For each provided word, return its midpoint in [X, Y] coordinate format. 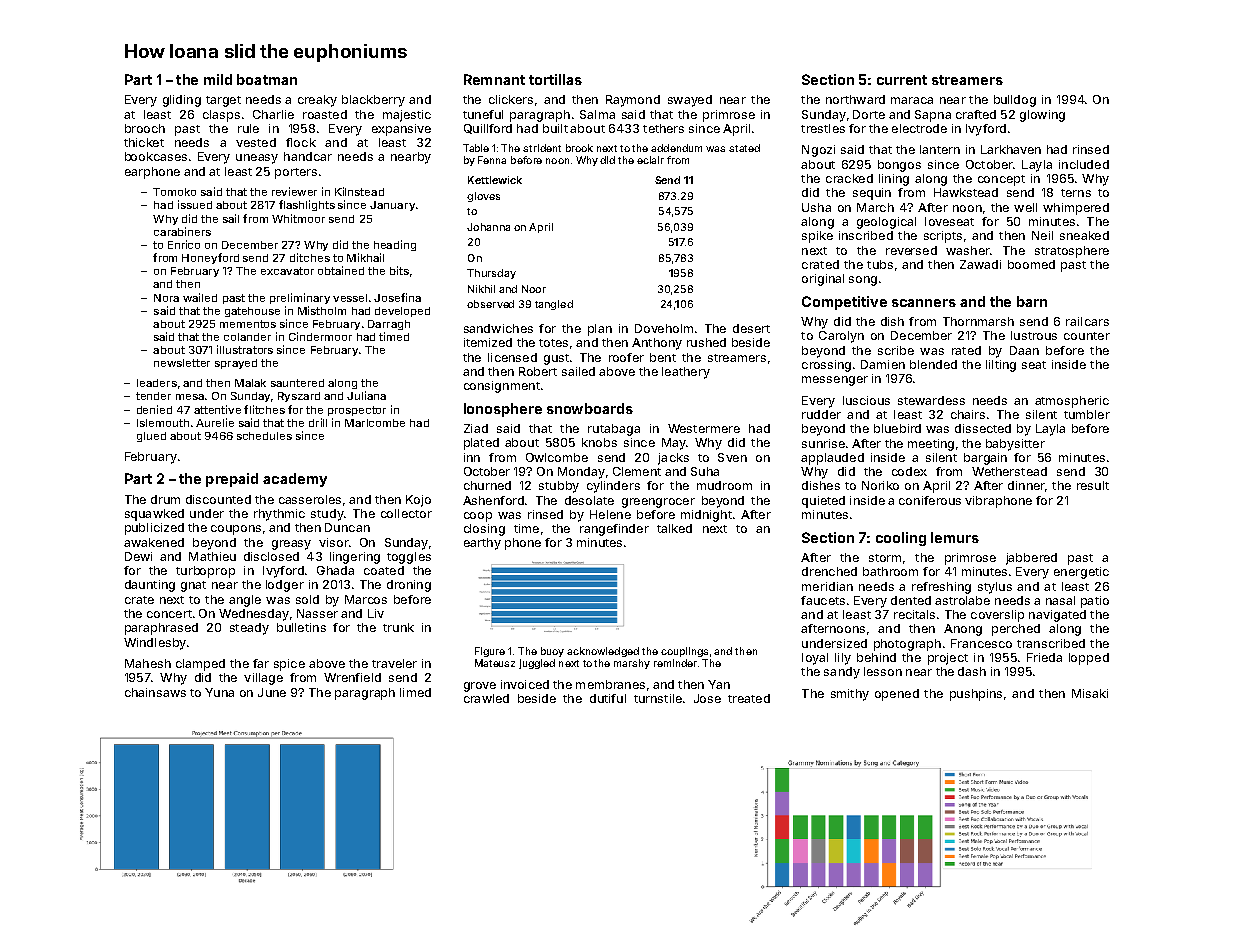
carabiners [182, 231]
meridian [827, 586]
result [1093, 485]
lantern [940, 149]
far [261, 663]
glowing [1042, 116]
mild [218, 79]
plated [481, 444]
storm [885, 558]
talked [674, 528]
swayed [690, 101]
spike [817, 237]
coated [384, 570]
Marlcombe [375, 423]
